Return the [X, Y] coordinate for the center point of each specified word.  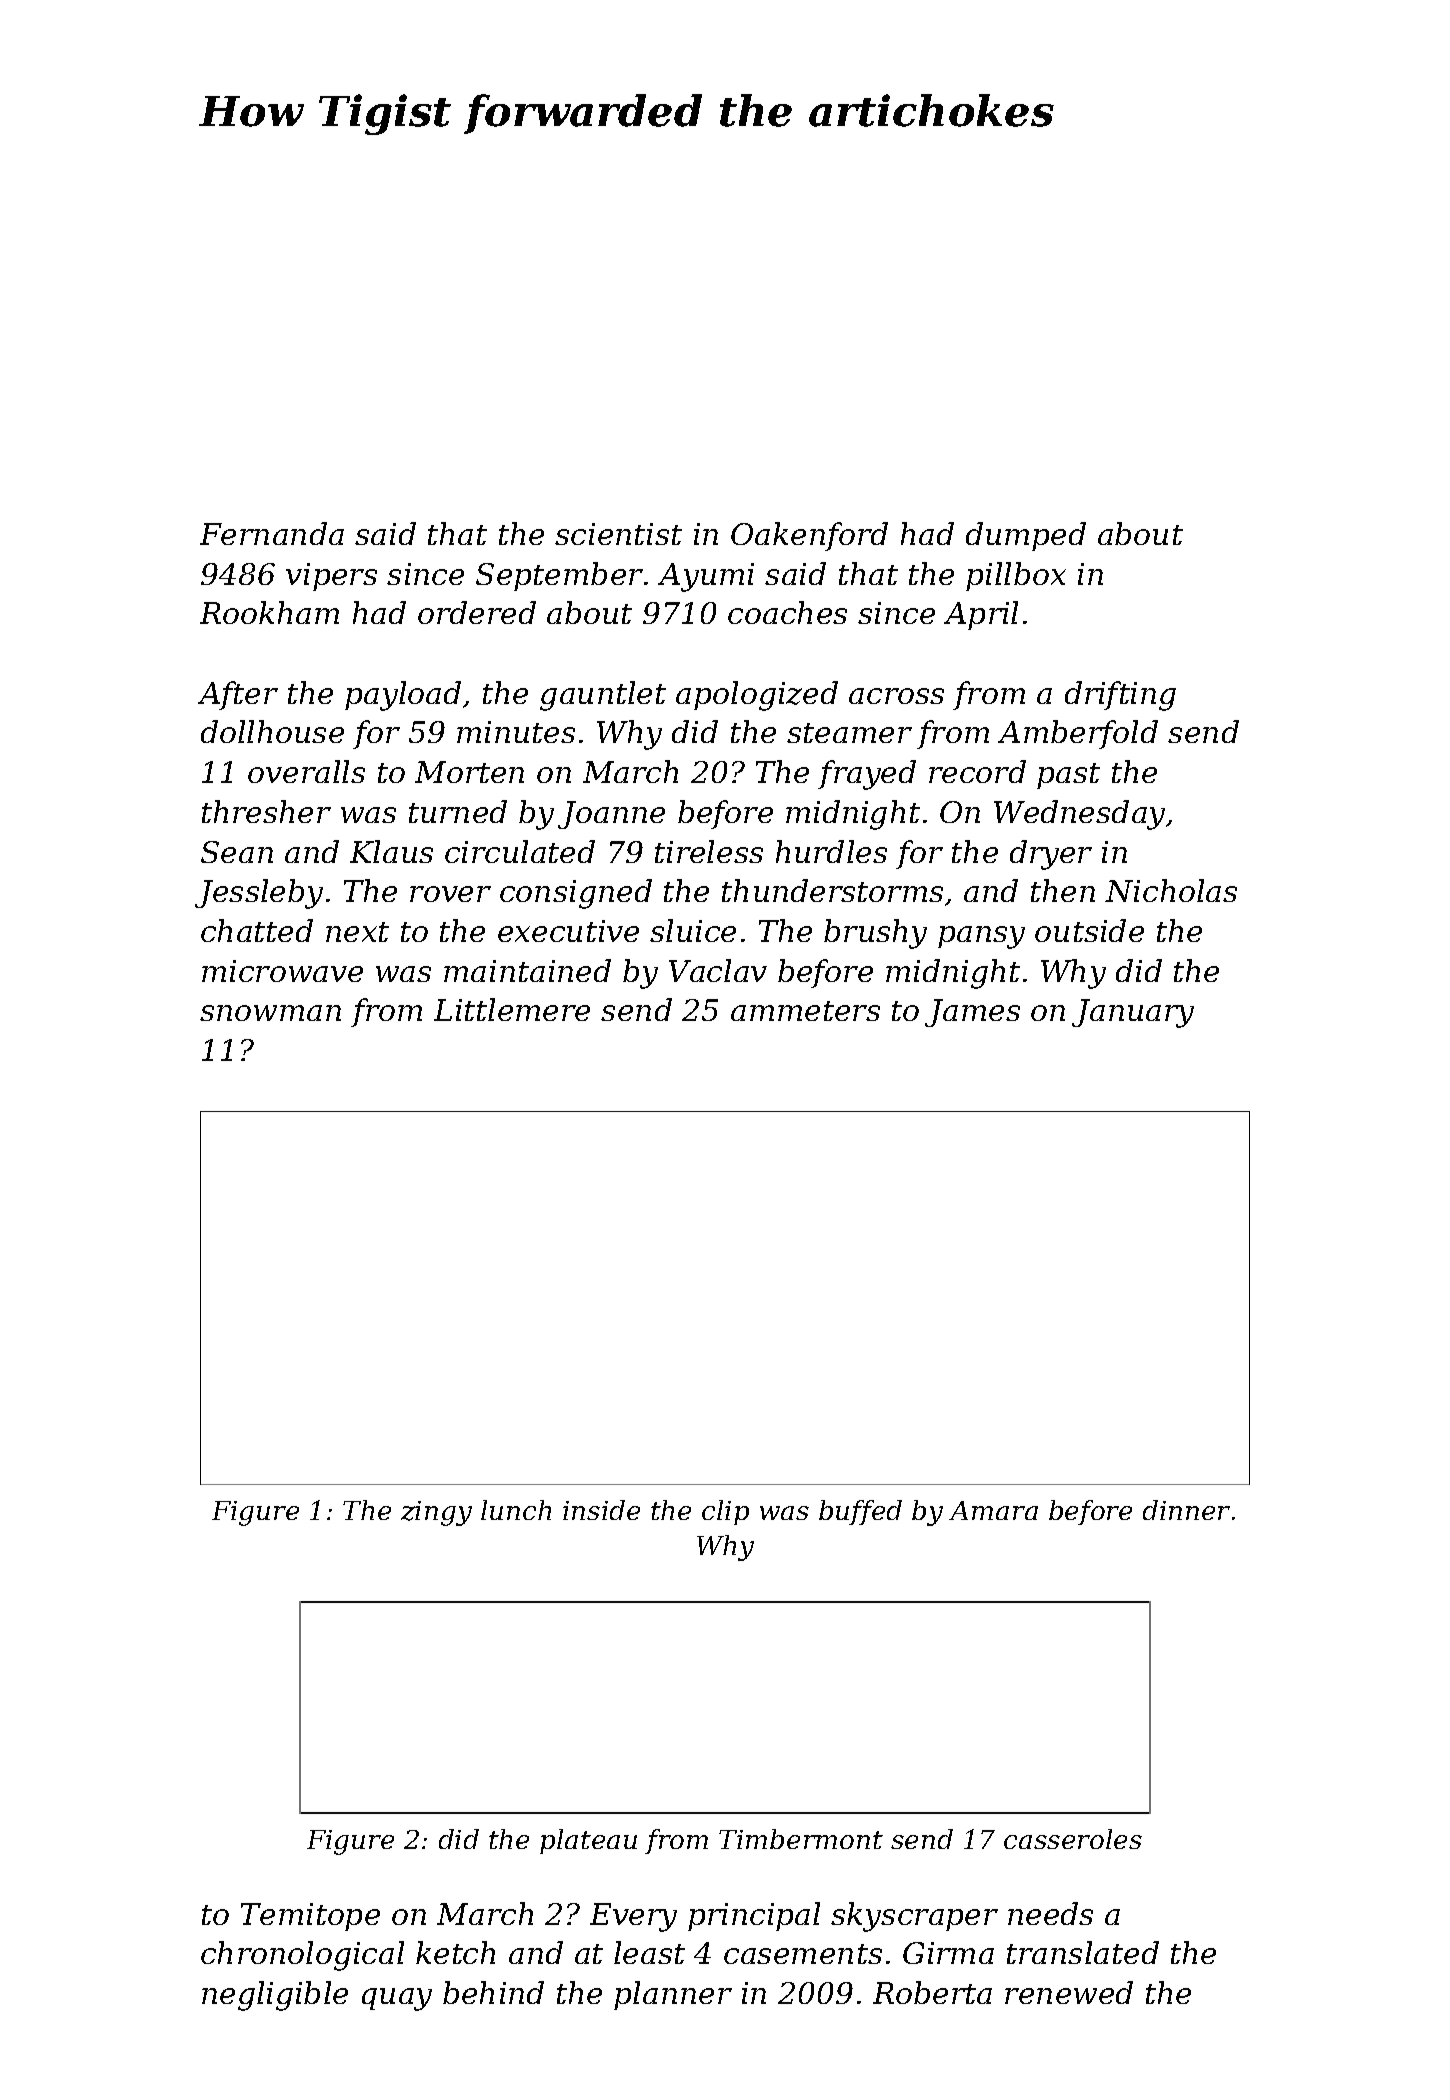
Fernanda [272, 533]
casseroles [1073, 1839]
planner [673, 1995]
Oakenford [809, 536]
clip [725, 1512]
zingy [436, 1513]
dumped [1026, 536]
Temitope [310, 1917]
